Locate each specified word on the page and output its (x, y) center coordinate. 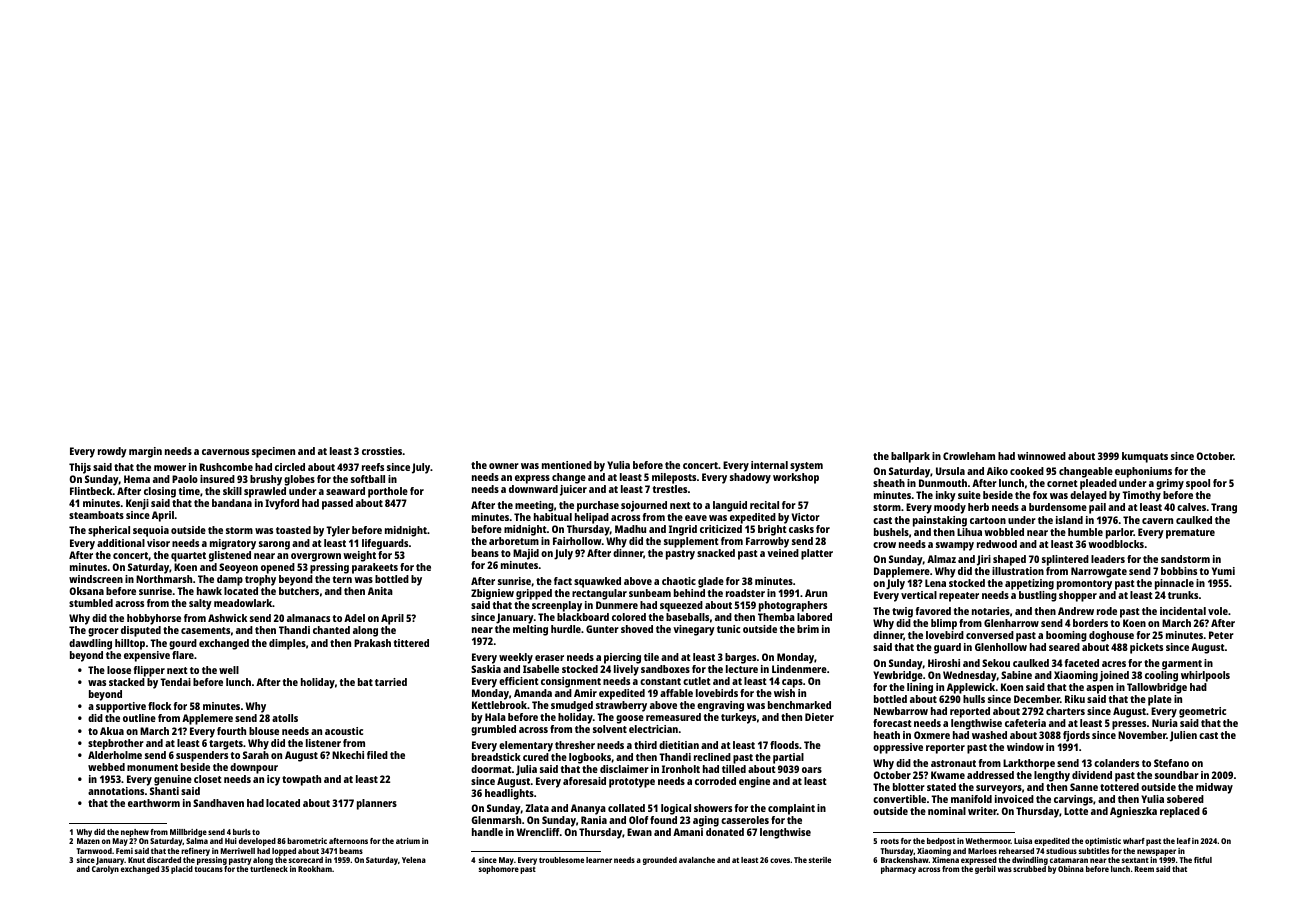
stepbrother (116, 744)
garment (1182, 665)
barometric (307, 841)
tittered (411, 643)
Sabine (1016, 675)
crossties (382, 451)
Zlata (537, 808)
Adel (354, 618)
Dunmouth (943, 483)
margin (145, 452)
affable (676, 693)
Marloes (982, 851)
